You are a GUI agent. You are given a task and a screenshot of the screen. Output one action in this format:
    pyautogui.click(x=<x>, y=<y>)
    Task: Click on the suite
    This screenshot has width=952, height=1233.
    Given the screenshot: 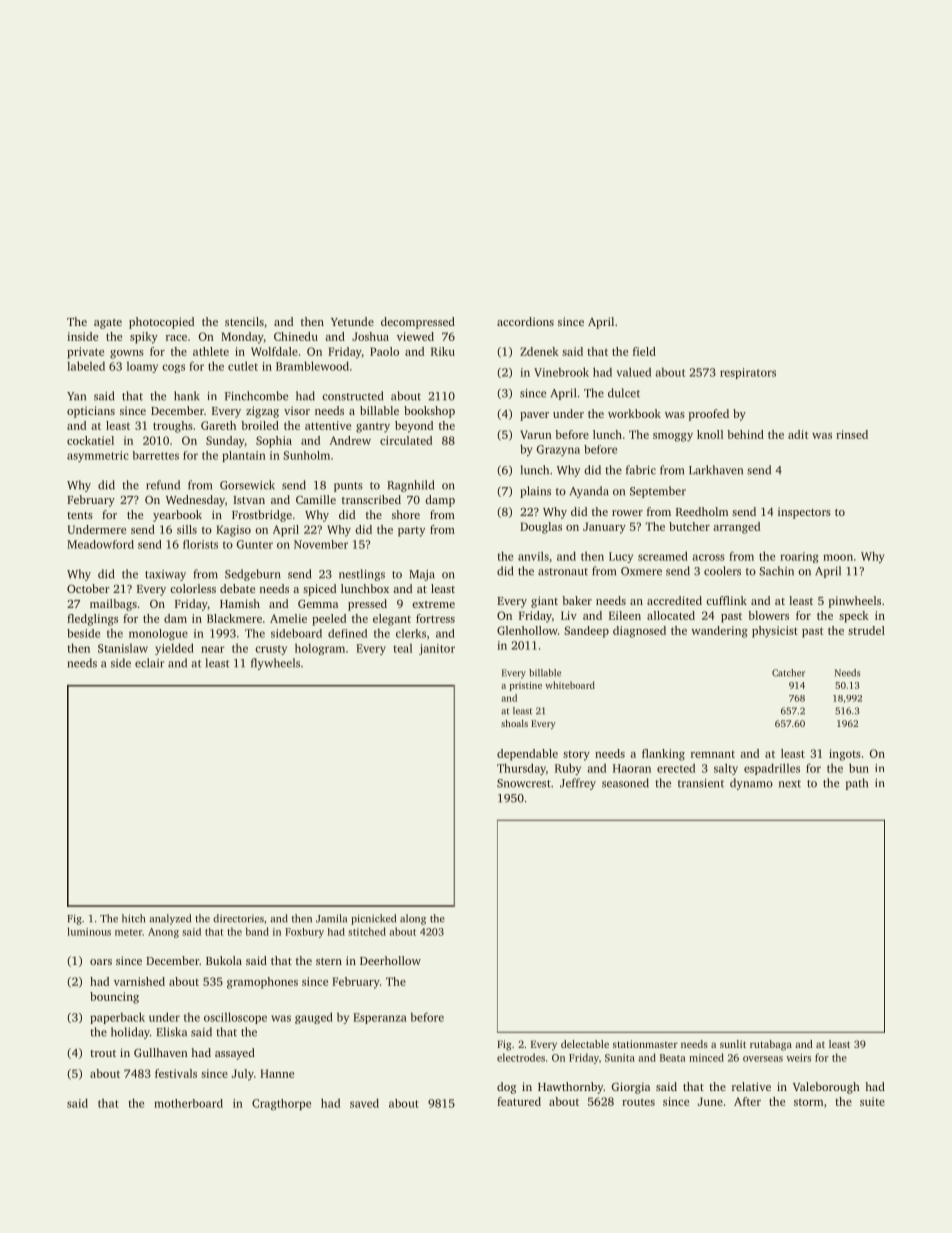 What is the action you would take?
    pyautogui.click(x=872, y=1101)
